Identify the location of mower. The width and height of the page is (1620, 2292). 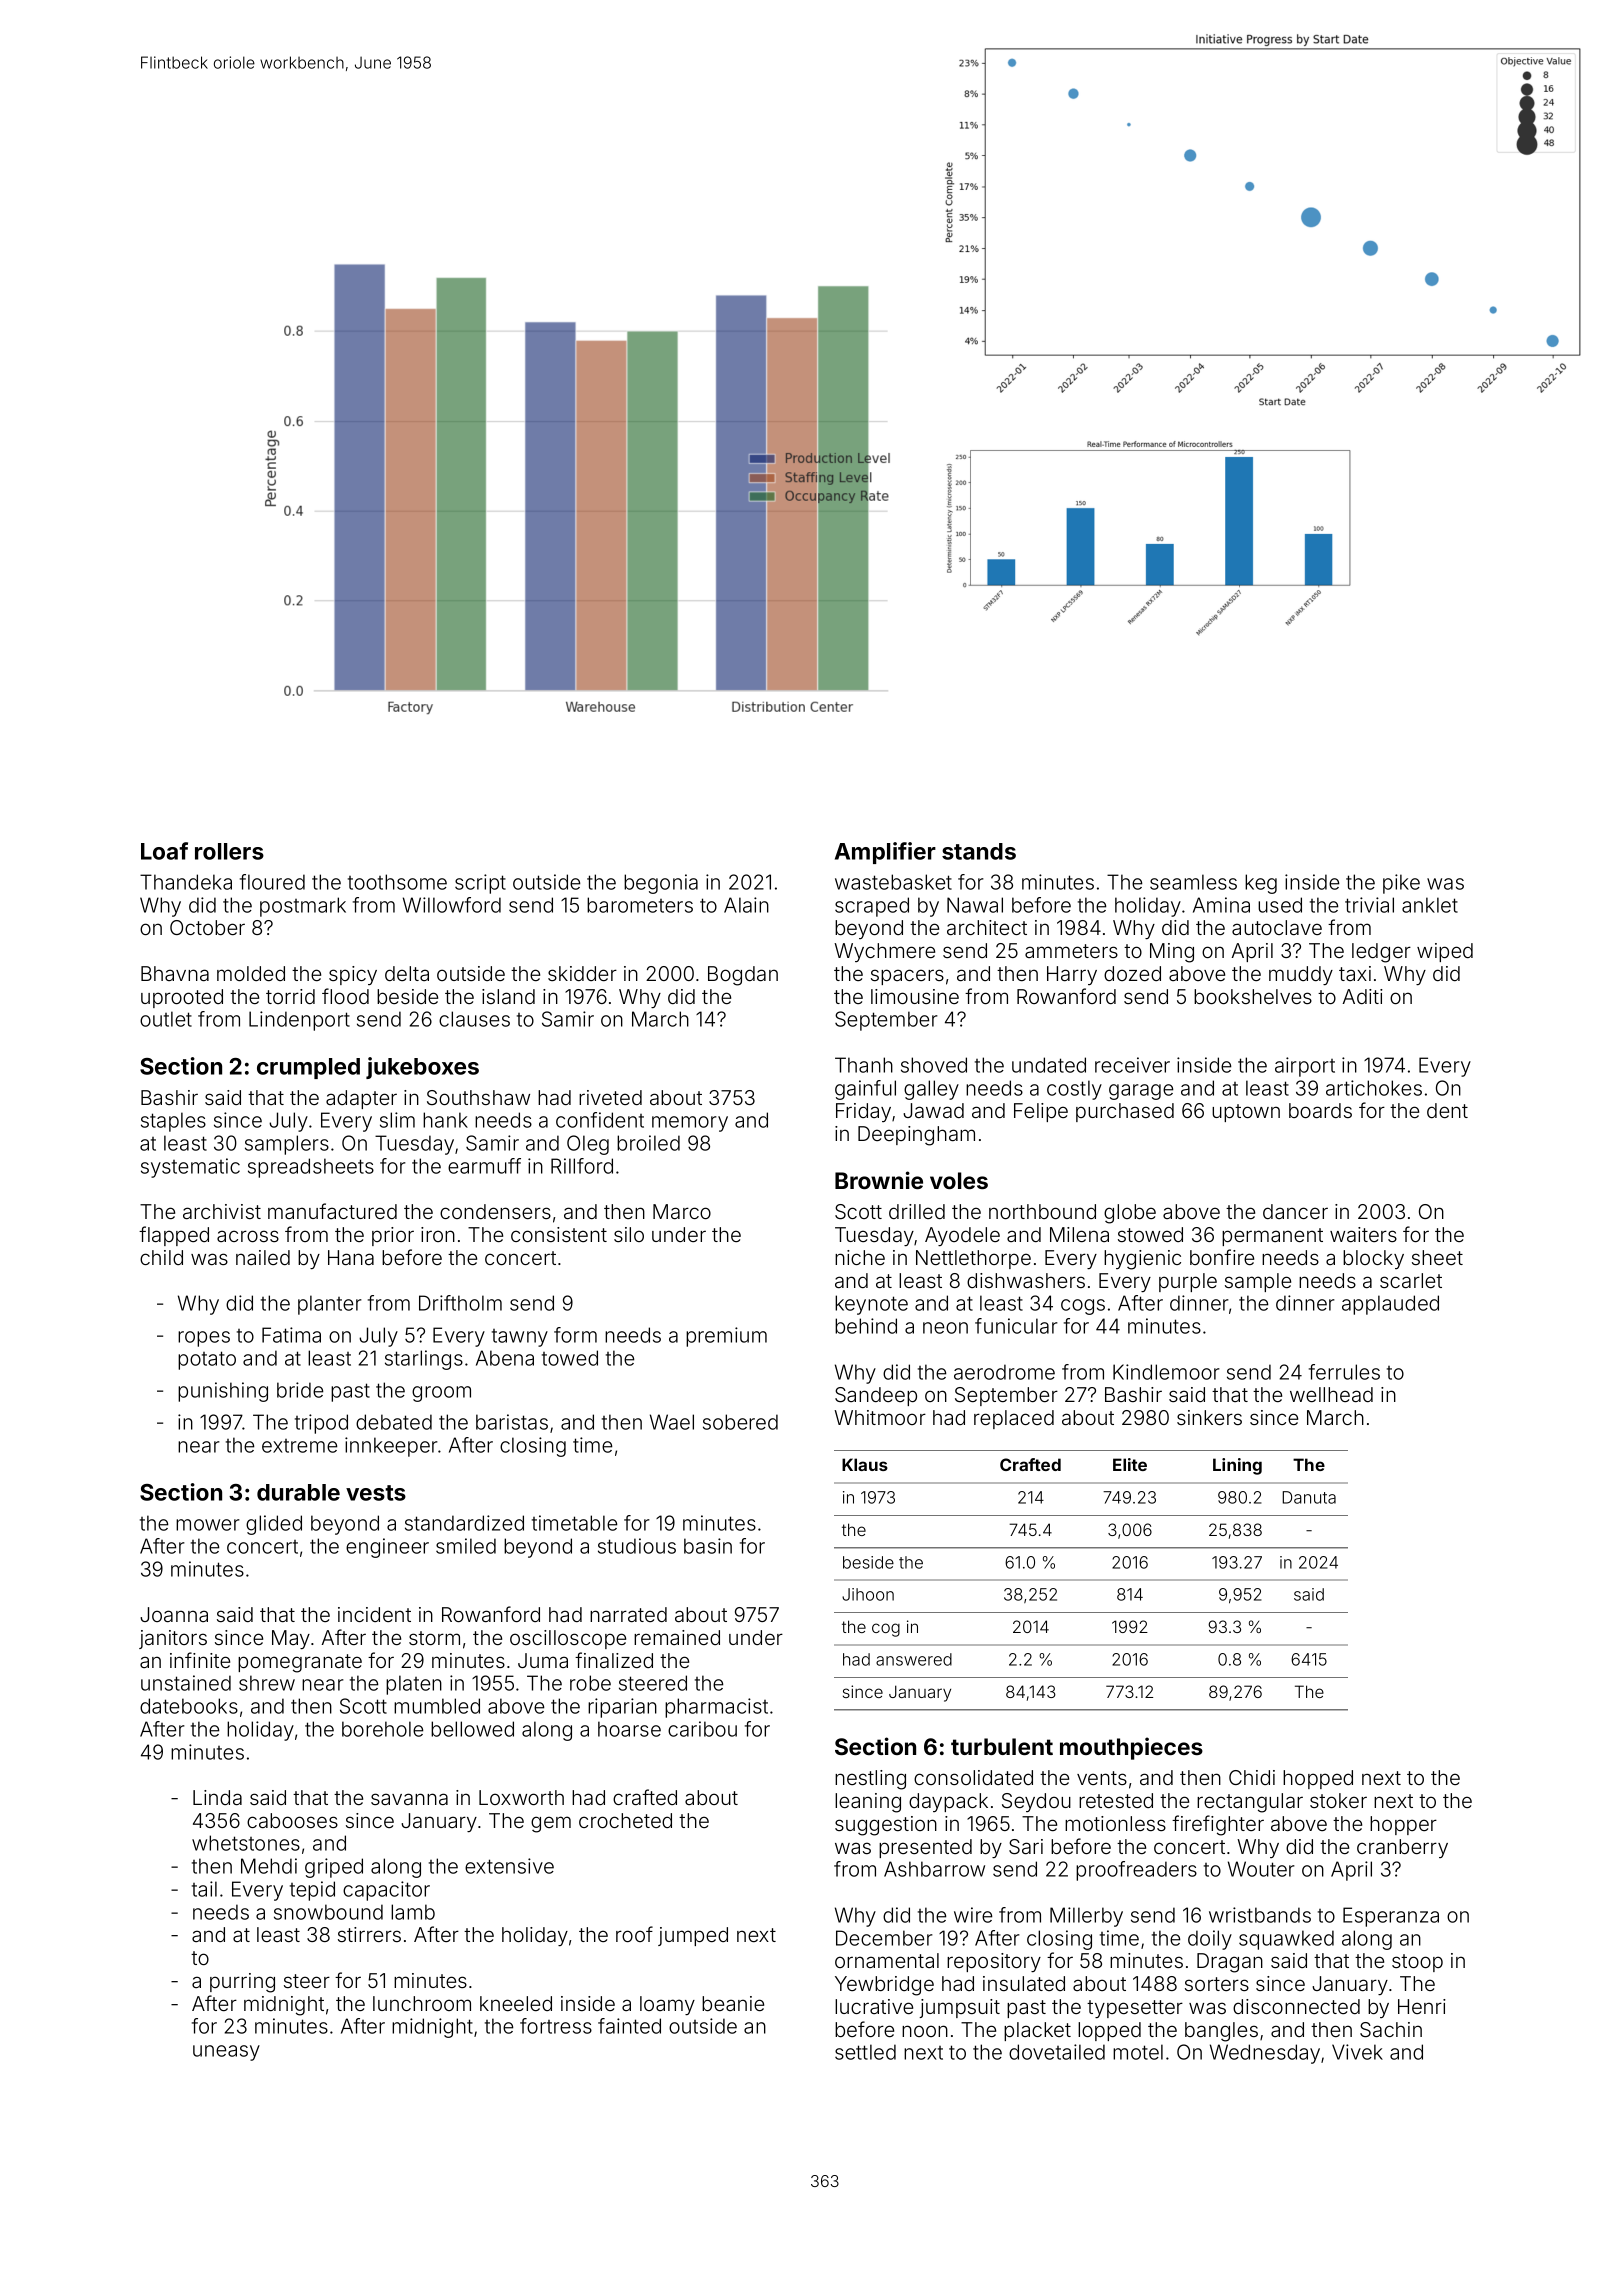
(208, 1525).
